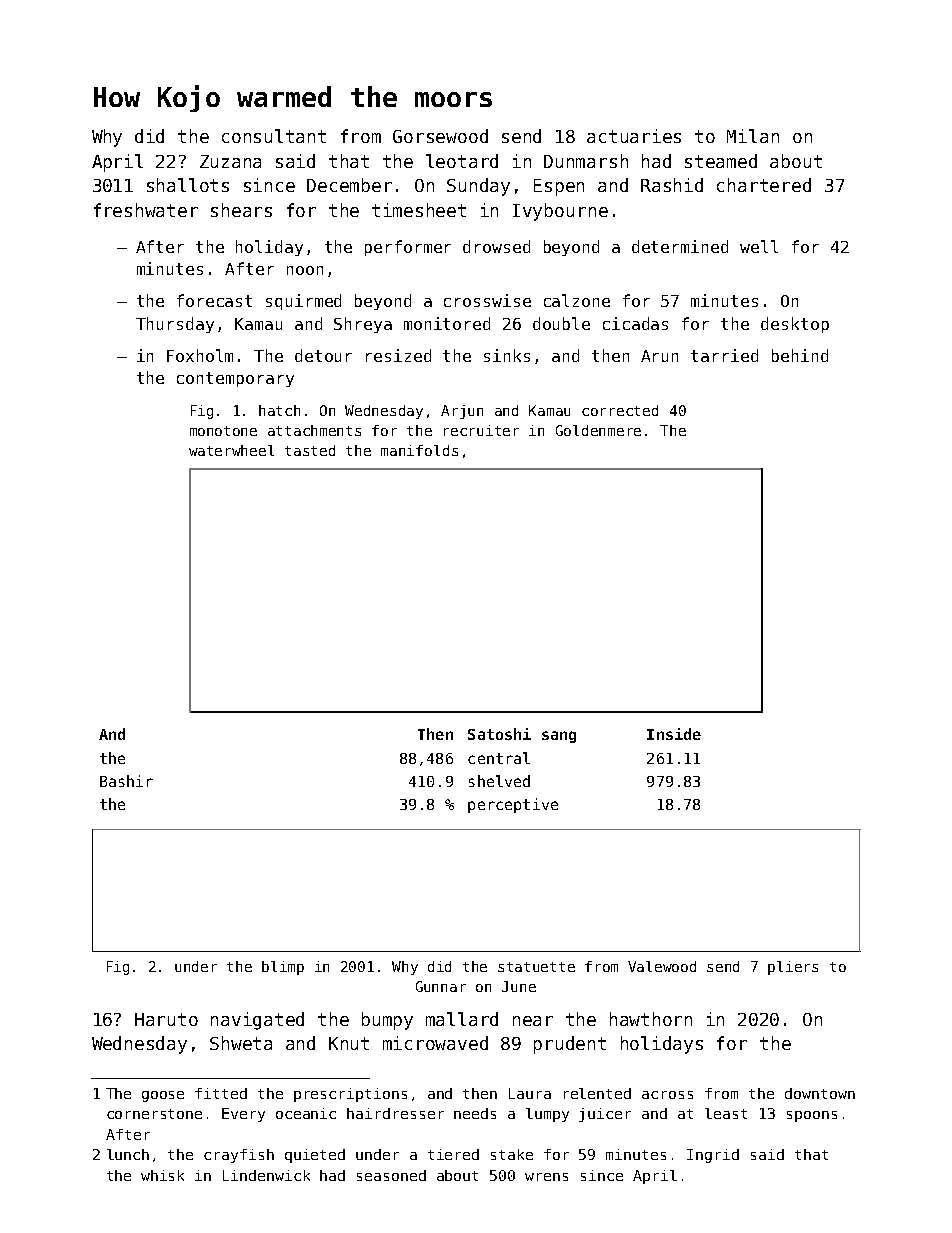 The width and height of the page is (952, 1233). I want to click on Haruto, so click(166, 1019).
